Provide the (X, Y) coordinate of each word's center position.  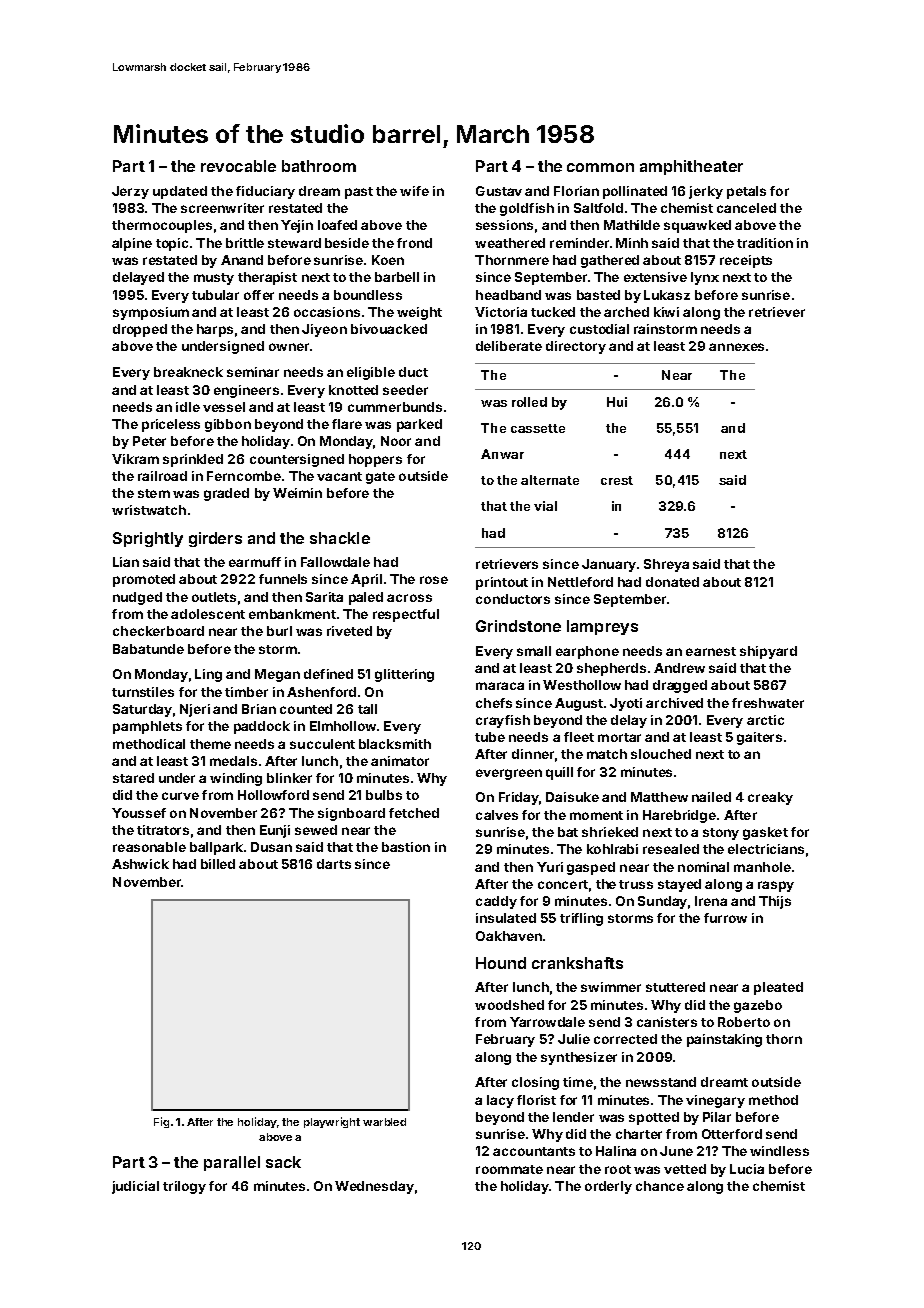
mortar (619, 737)
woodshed (509, 1005)
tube (490, 737)
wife (414, 191)
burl (279, 631)
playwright (332, 1122)
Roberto (744, 1022)
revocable (238, 166)
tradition (765, 243)
